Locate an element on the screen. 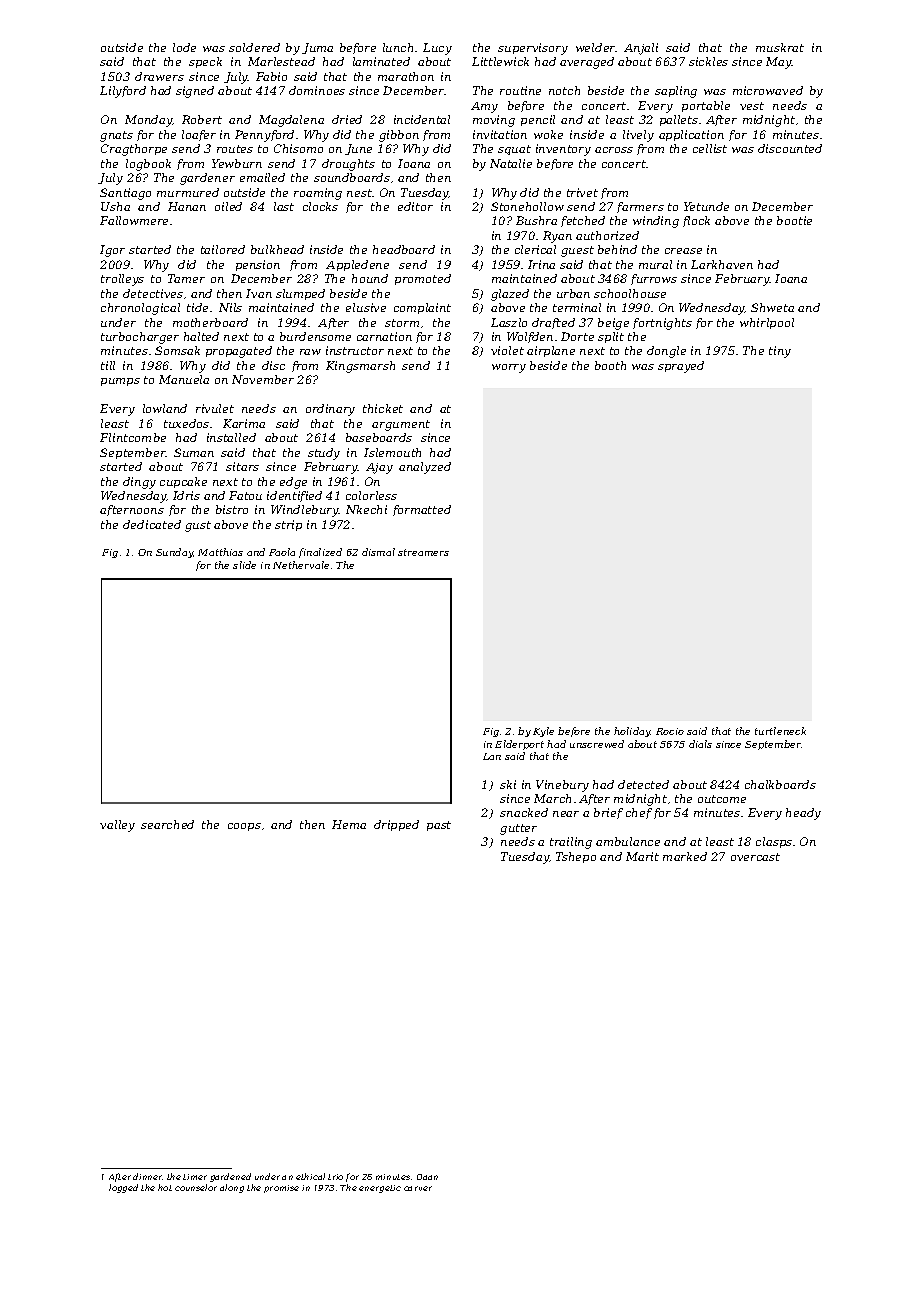  searched is located at coordinates (167, 824).
